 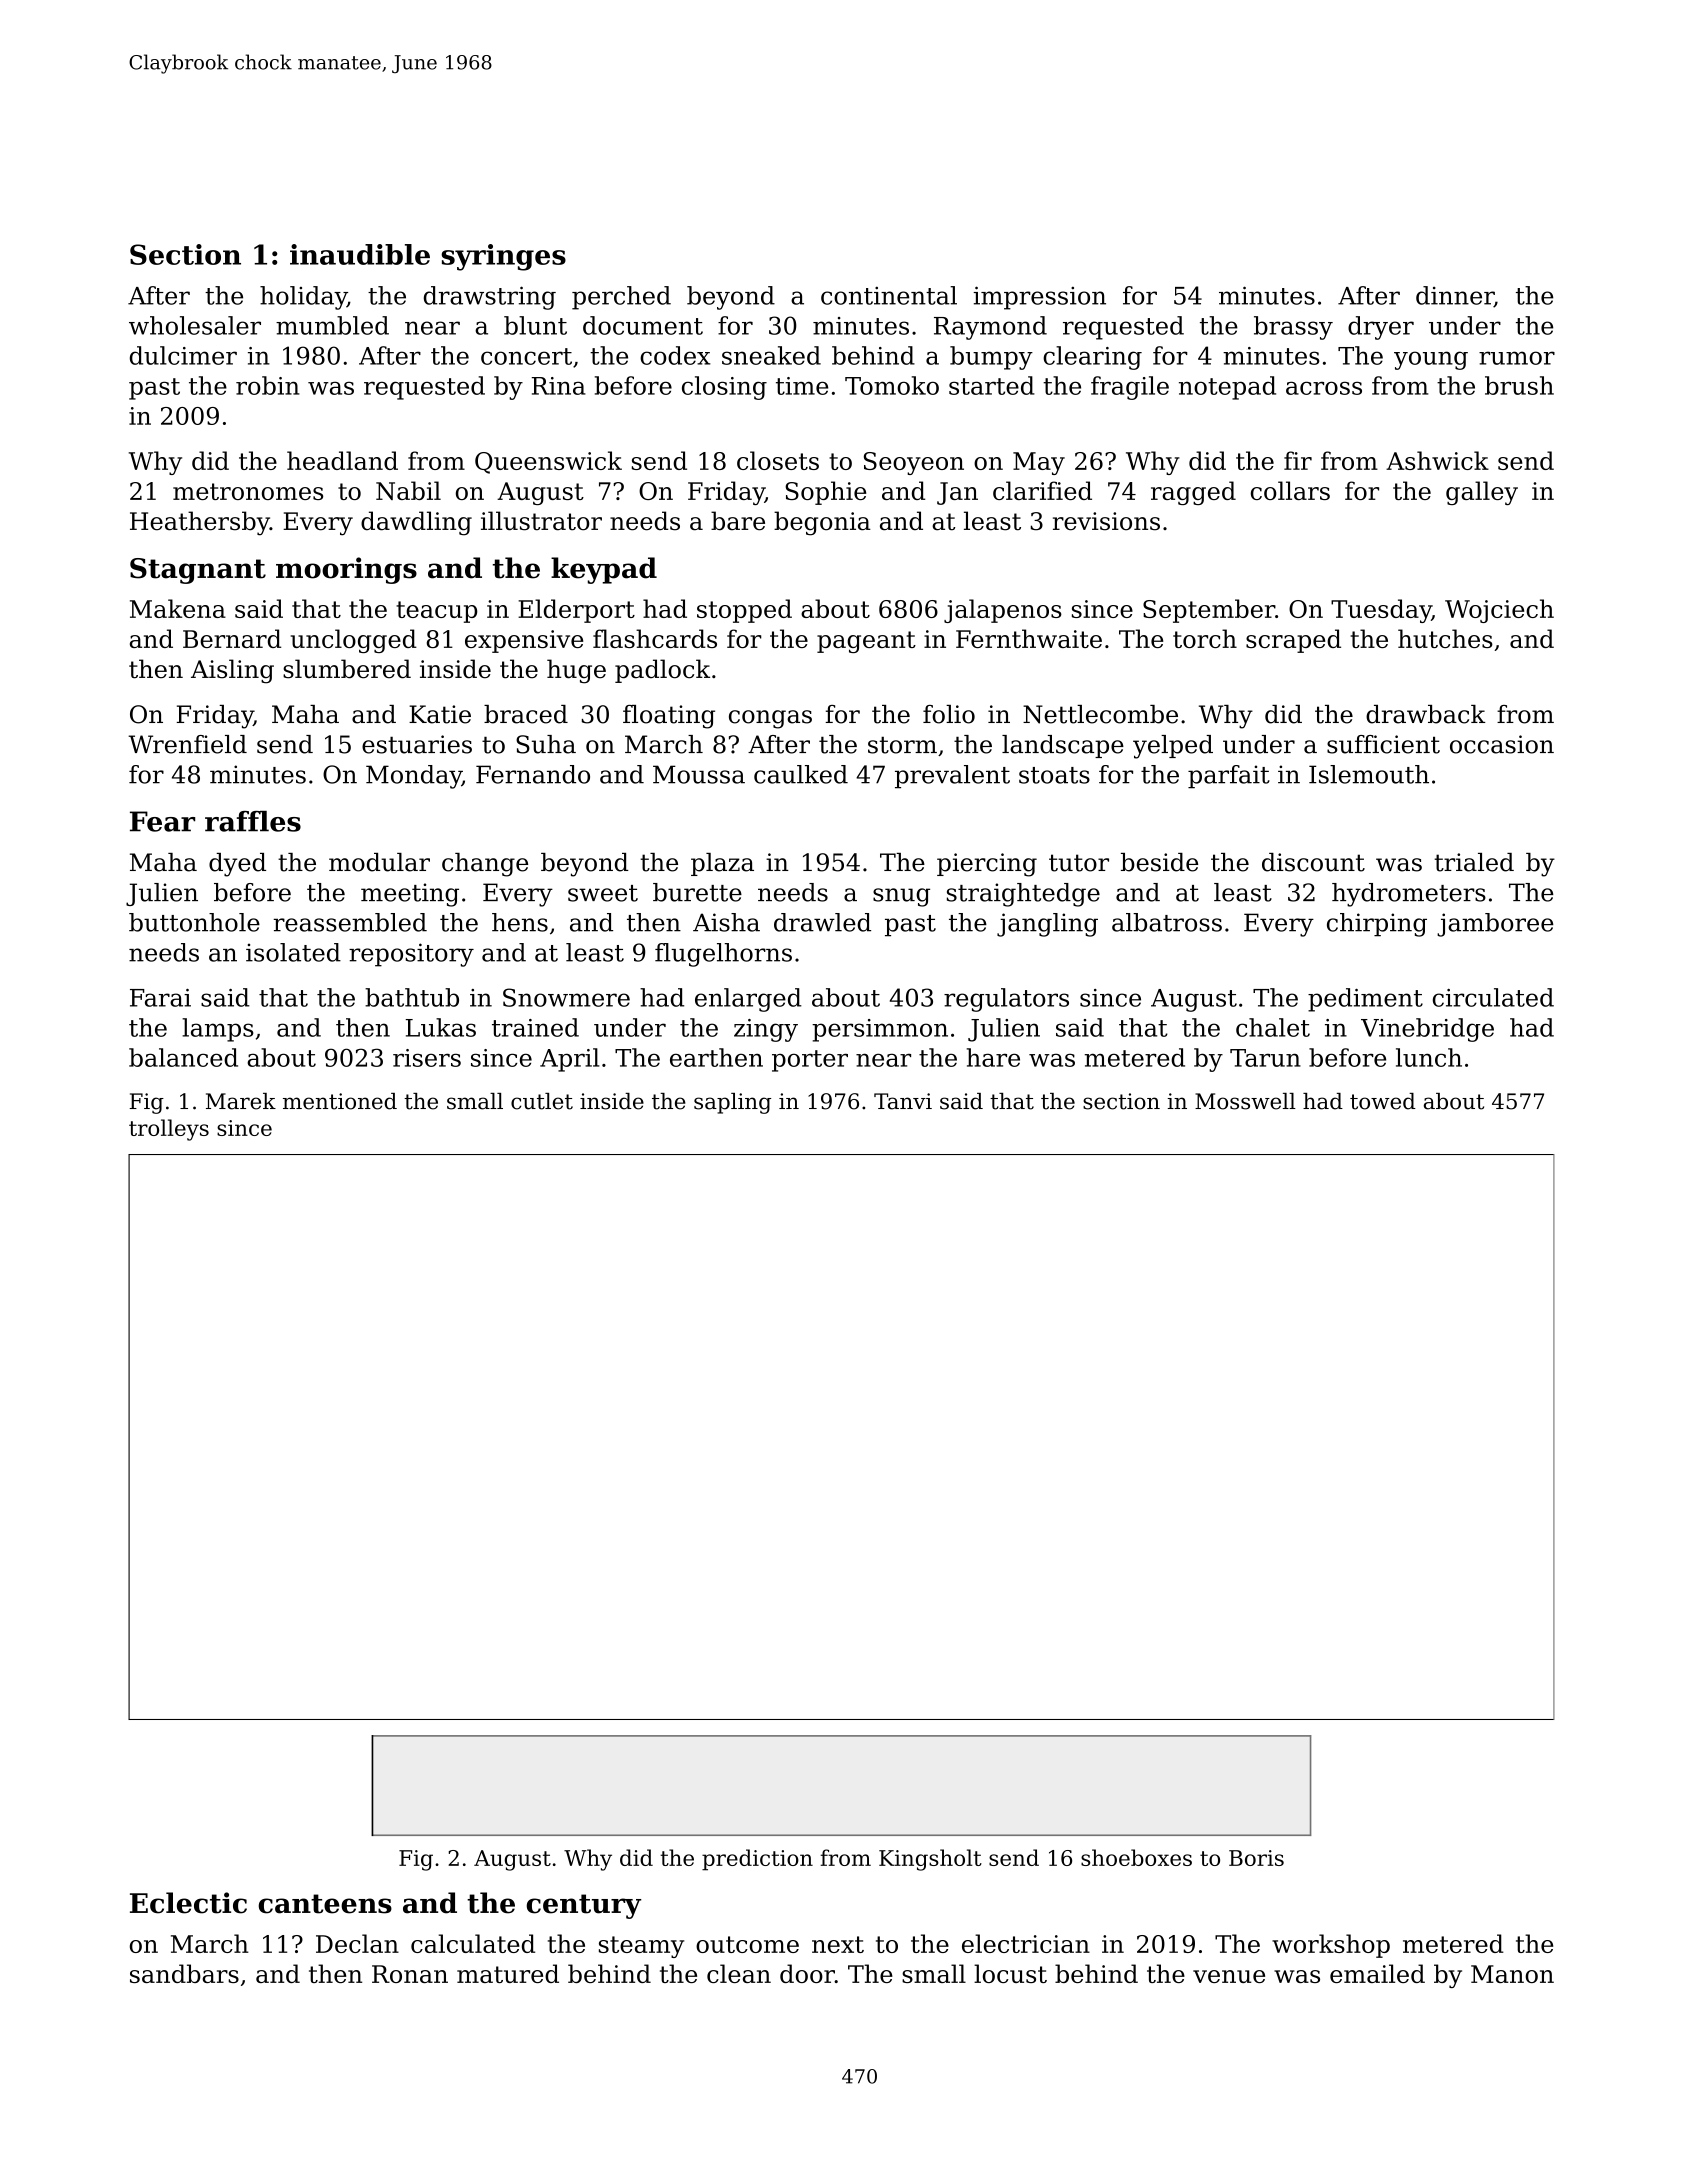 What do you see at coordinates (603, 893) in the screenshot?
I see `sweet` at bounding box center [603, 893].
